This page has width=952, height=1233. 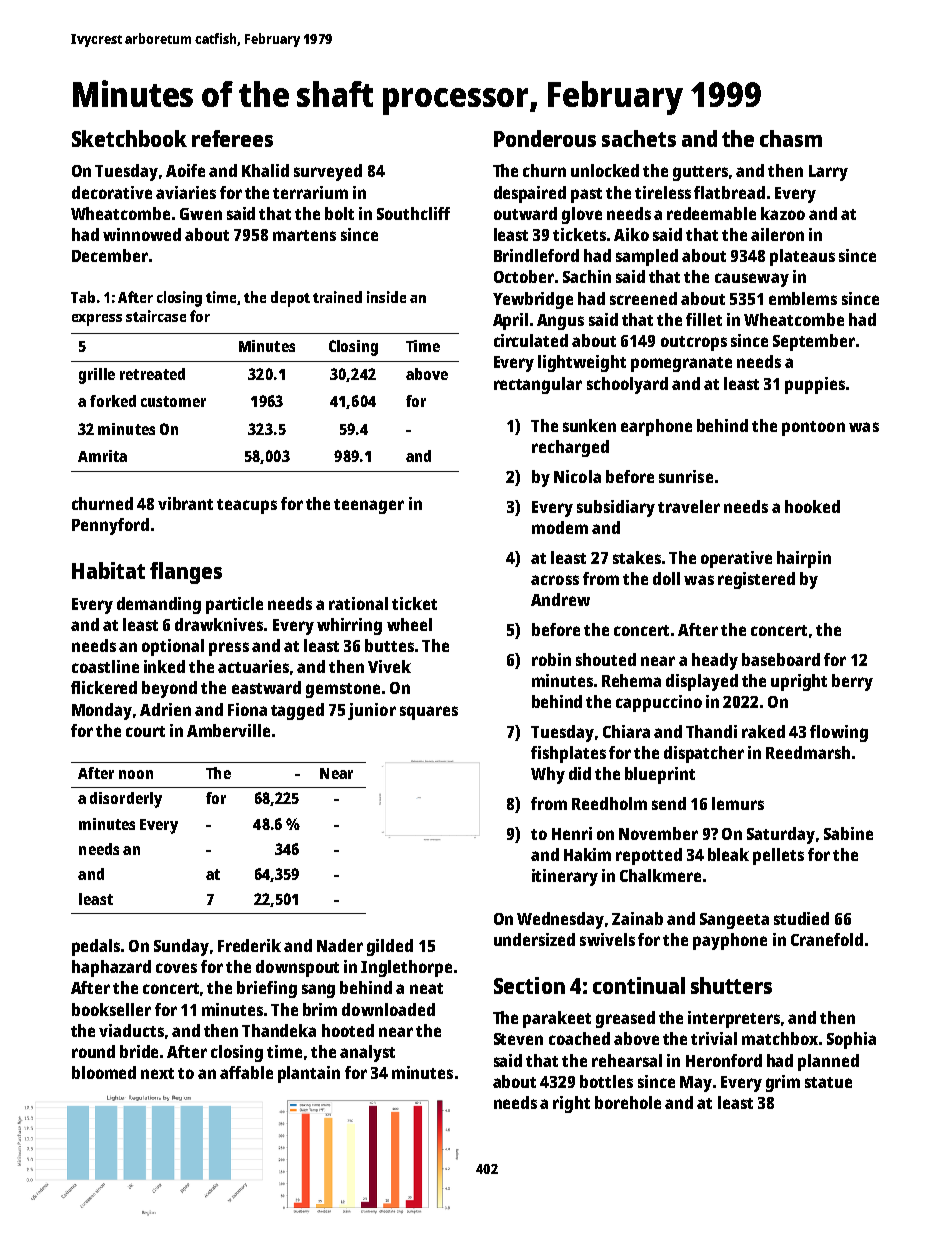 What do you see at coordinates (129, 138) in the page?
I see `Sketchbook` at bounding box center [129, 138].
